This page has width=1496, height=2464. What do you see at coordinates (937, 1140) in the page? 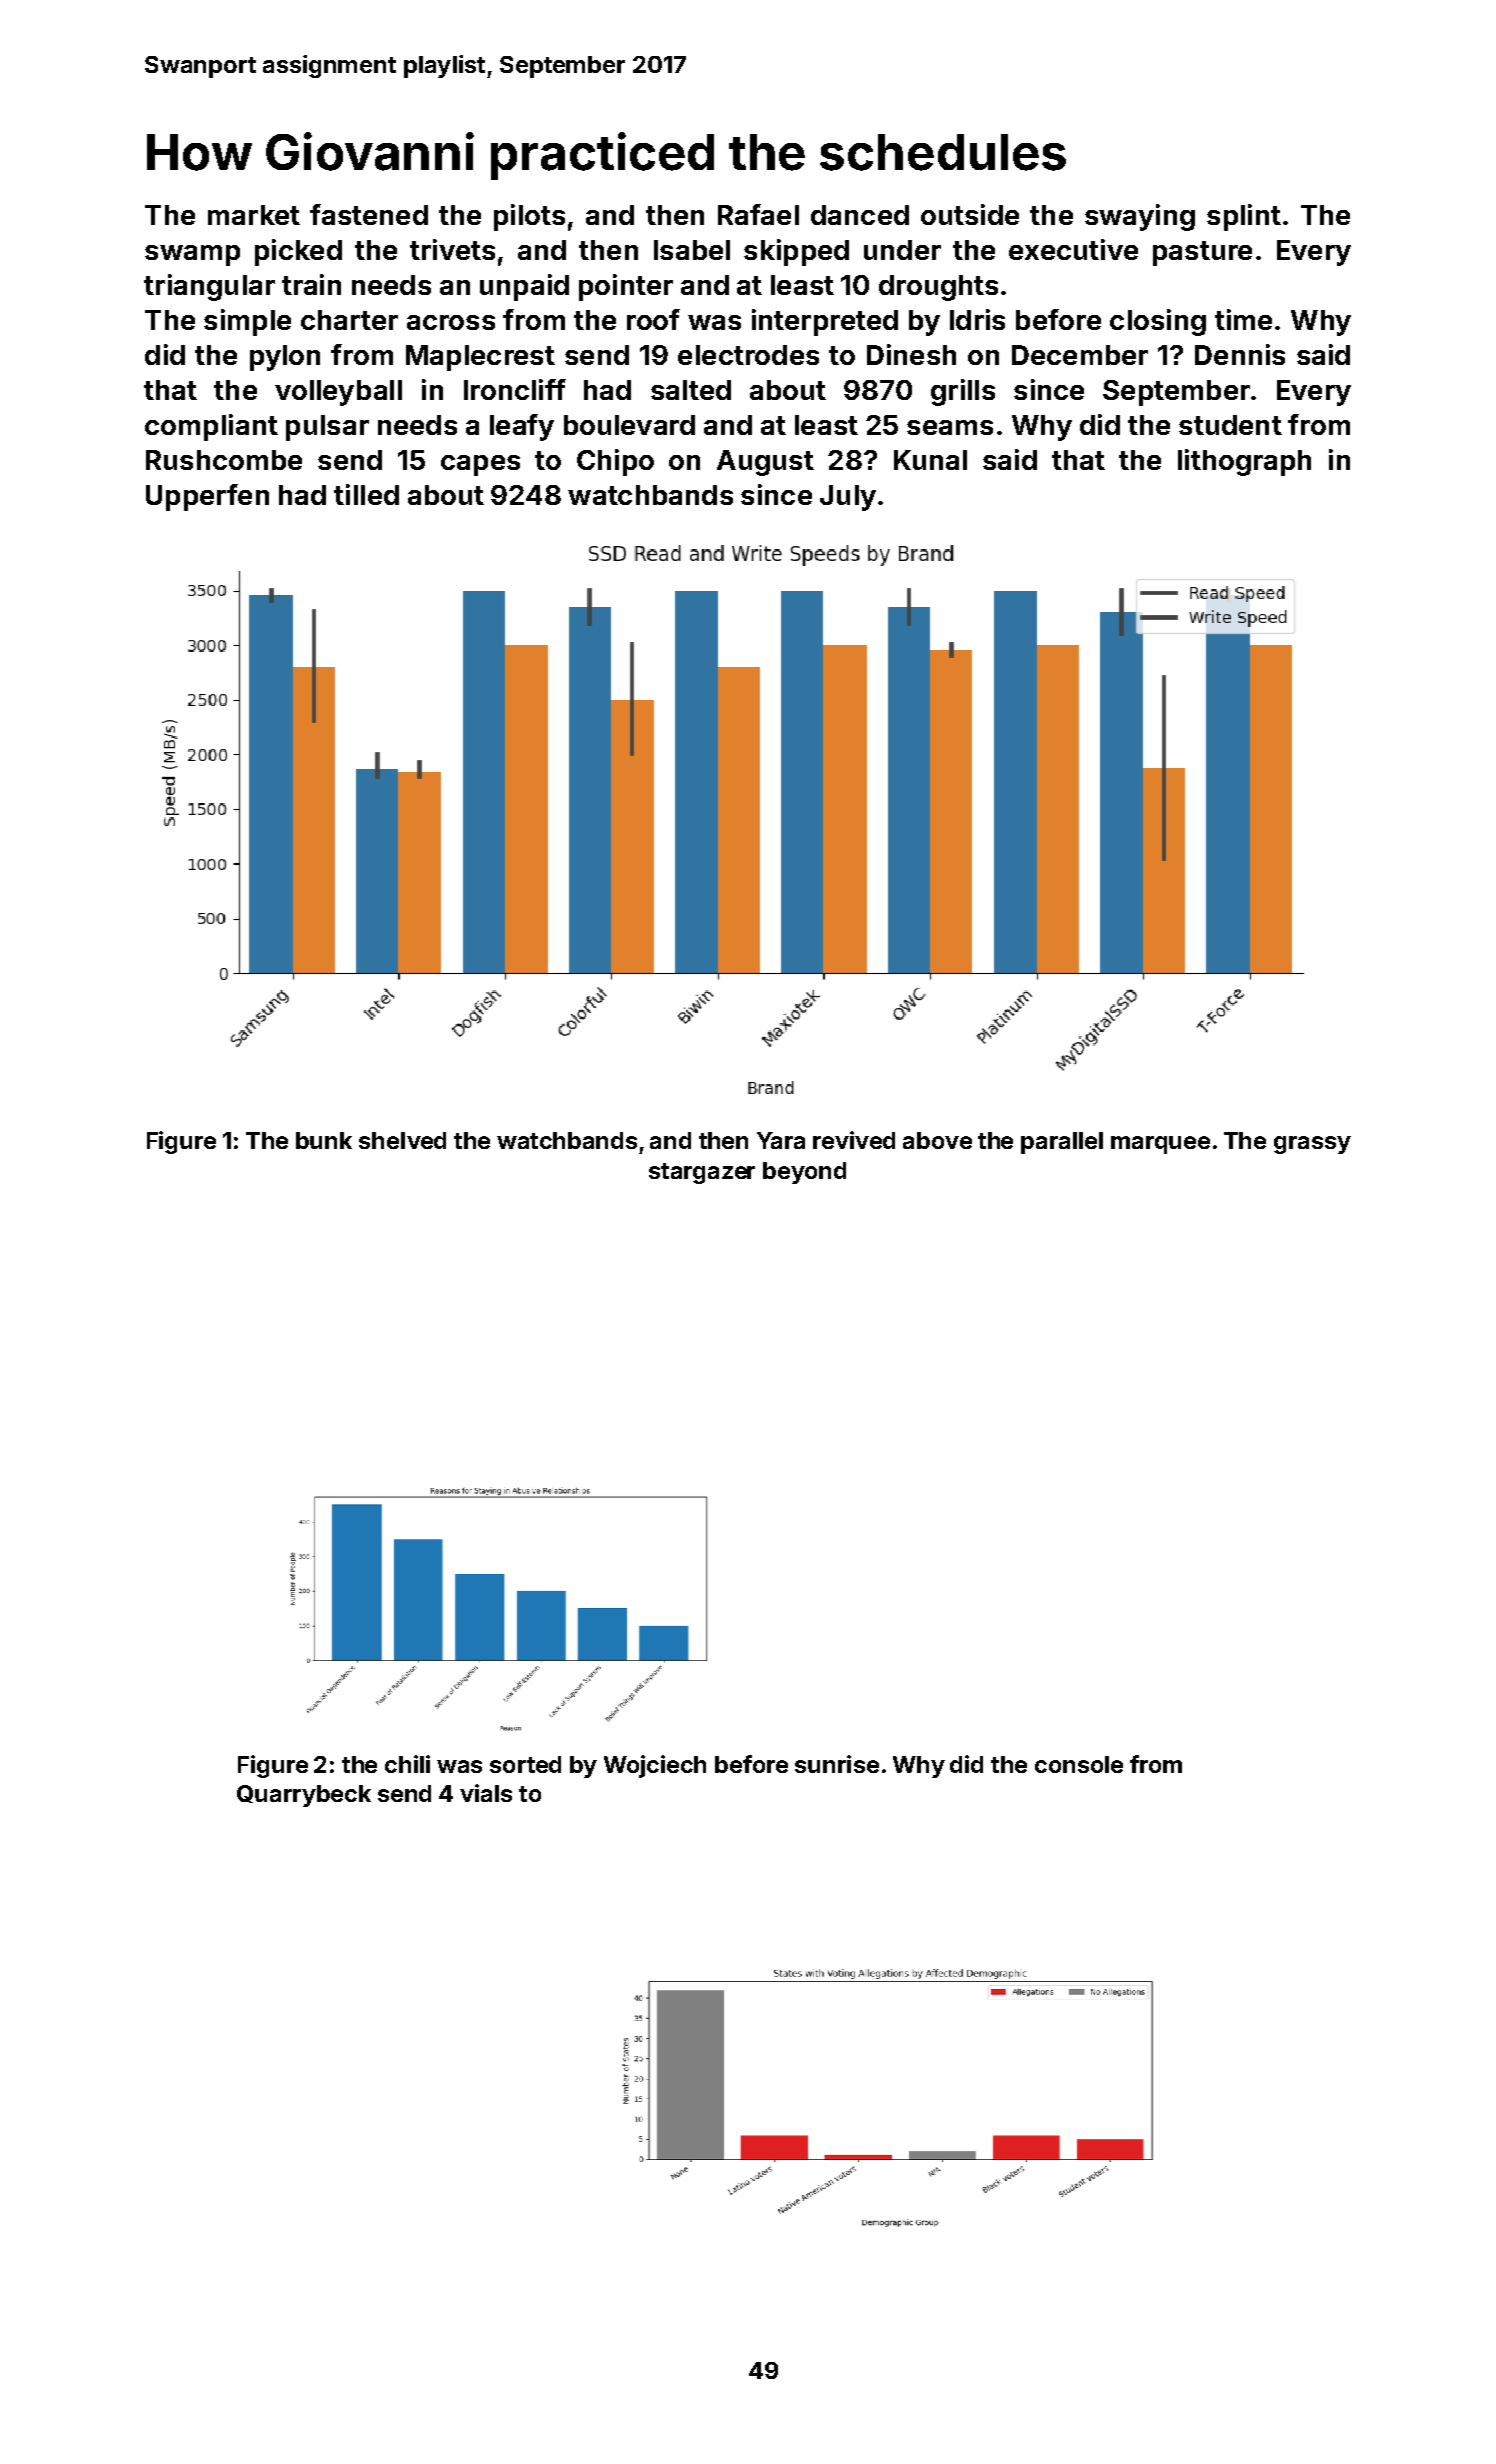
I see `above` at bounding box center [937, 1140].
